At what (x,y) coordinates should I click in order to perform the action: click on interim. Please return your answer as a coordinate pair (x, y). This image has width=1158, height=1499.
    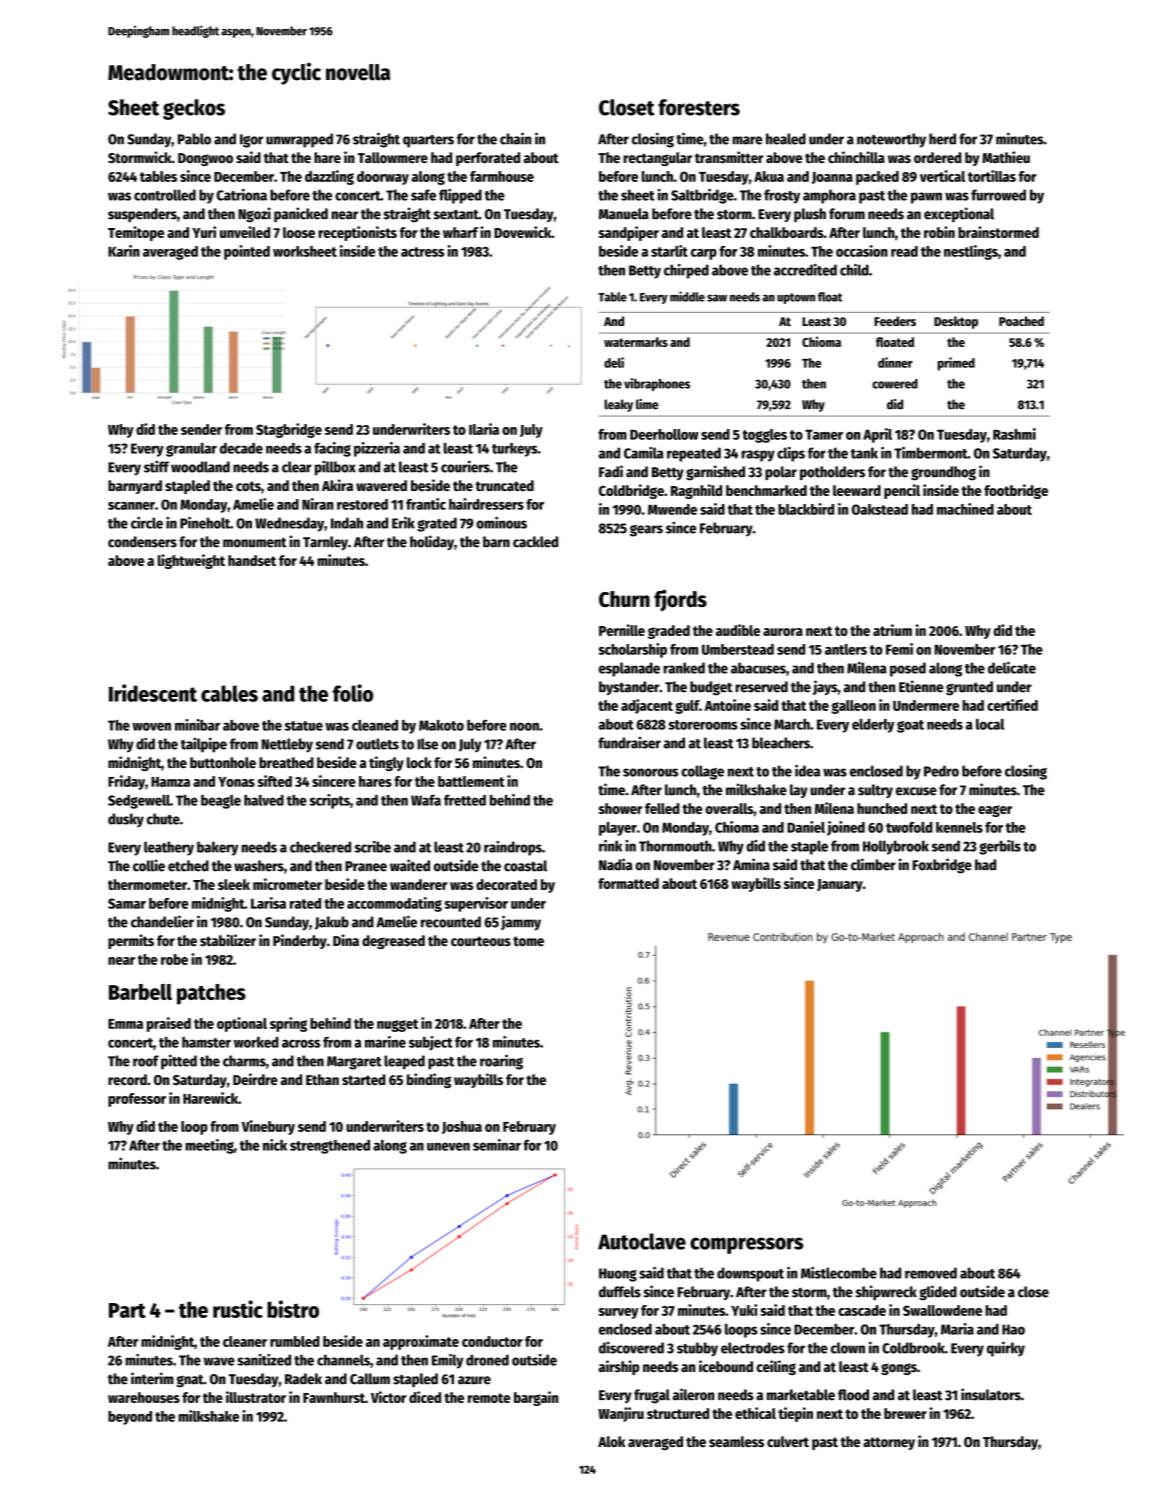
    Looking at the image, I should click on (152, 1378).
